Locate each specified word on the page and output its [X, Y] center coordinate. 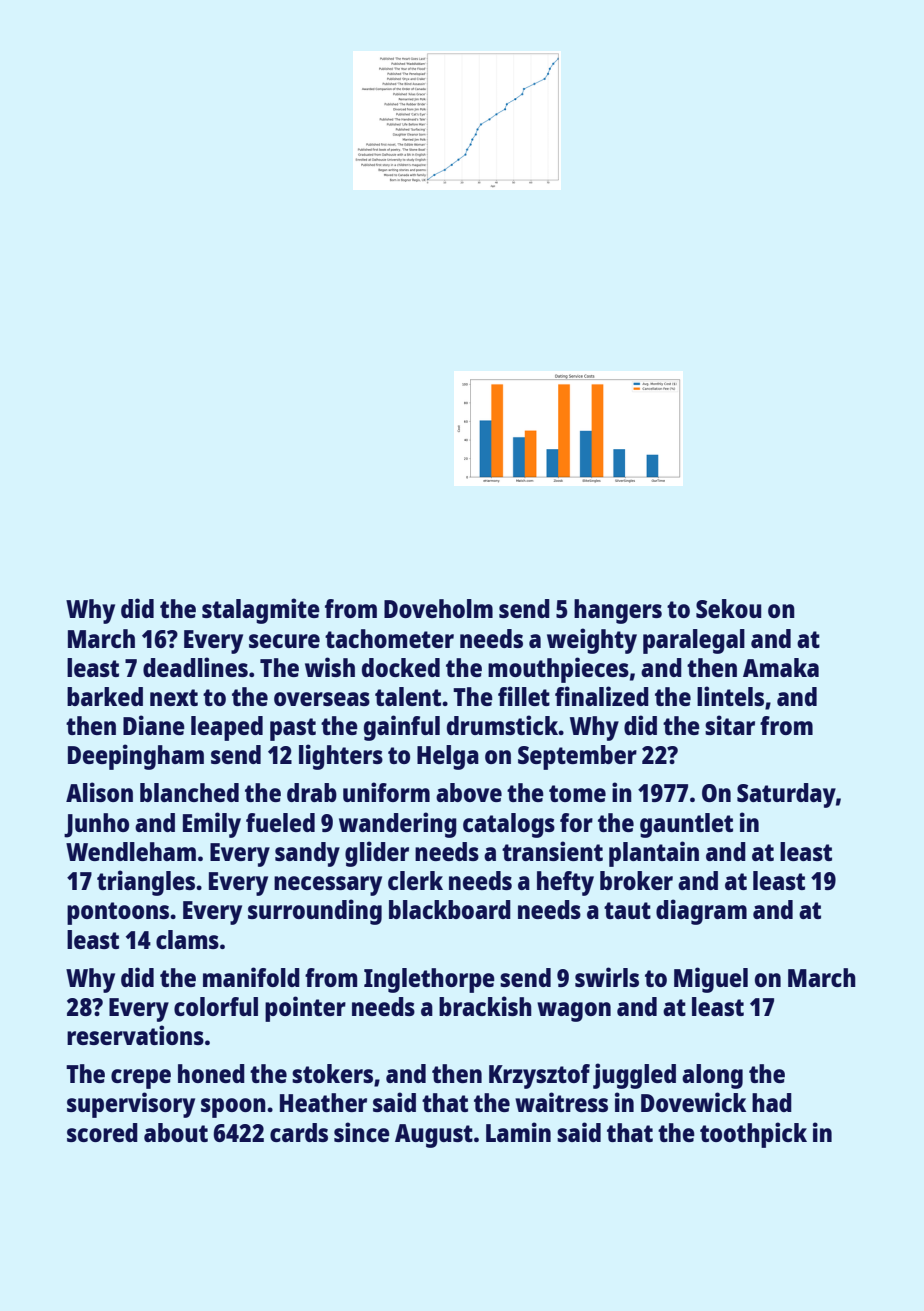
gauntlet [686, 825]
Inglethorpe [429, 980]
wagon [574, 1012]
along [712, 1076]
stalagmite [261, 611]
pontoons [118, 913]
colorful [216, 1006]
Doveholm [438, 608]
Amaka [781, 667]
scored [102, 1132]
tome [577, 793]
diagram [701, 912]
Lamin [518, 1132]
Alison [99, 792]
